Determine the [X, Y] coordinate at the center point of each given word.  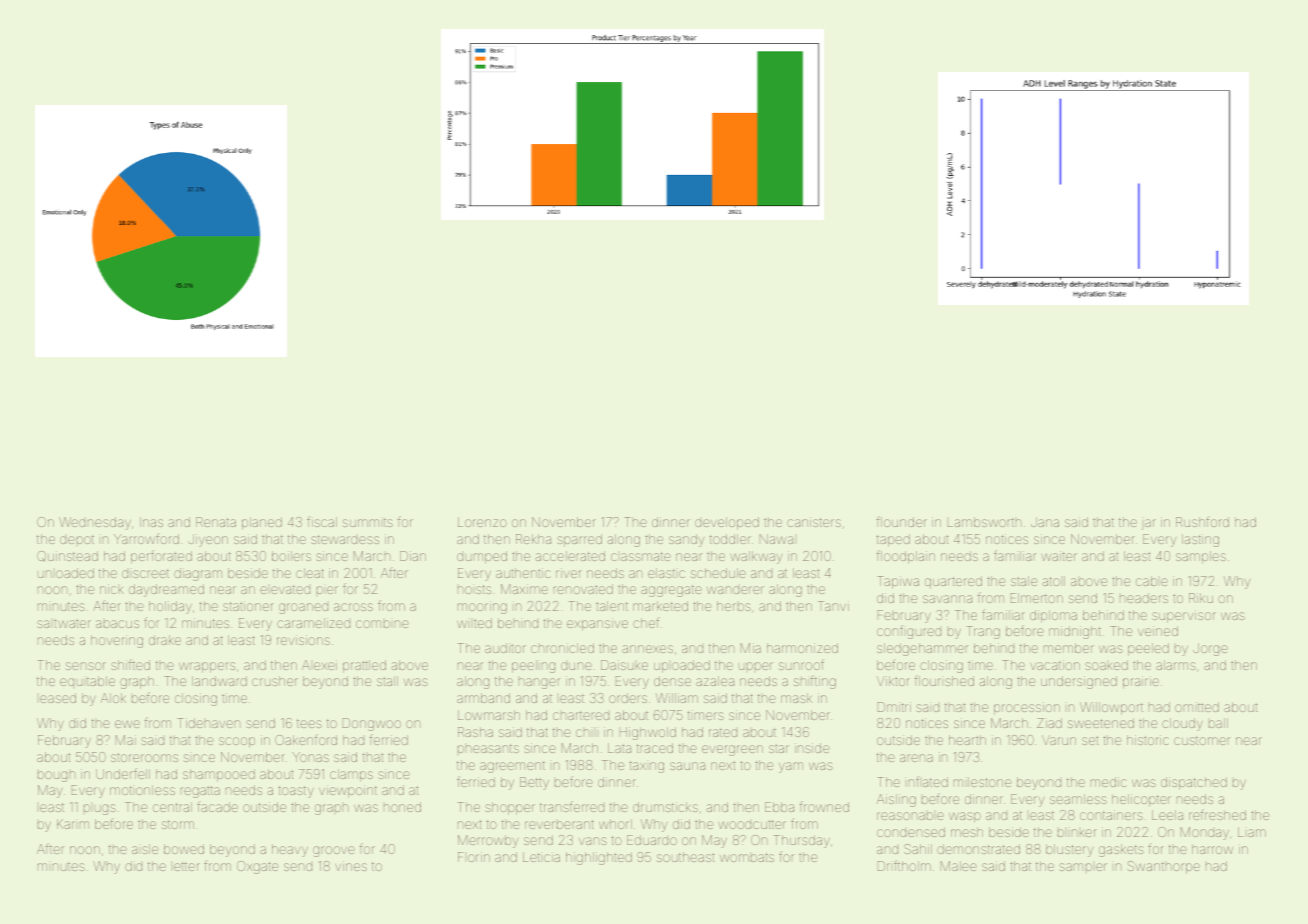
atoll [1054, 581]
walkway [756, 557]
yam [791, 767]
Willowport [1111, 708]
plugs [100, 809]
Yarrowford [146, 539]
